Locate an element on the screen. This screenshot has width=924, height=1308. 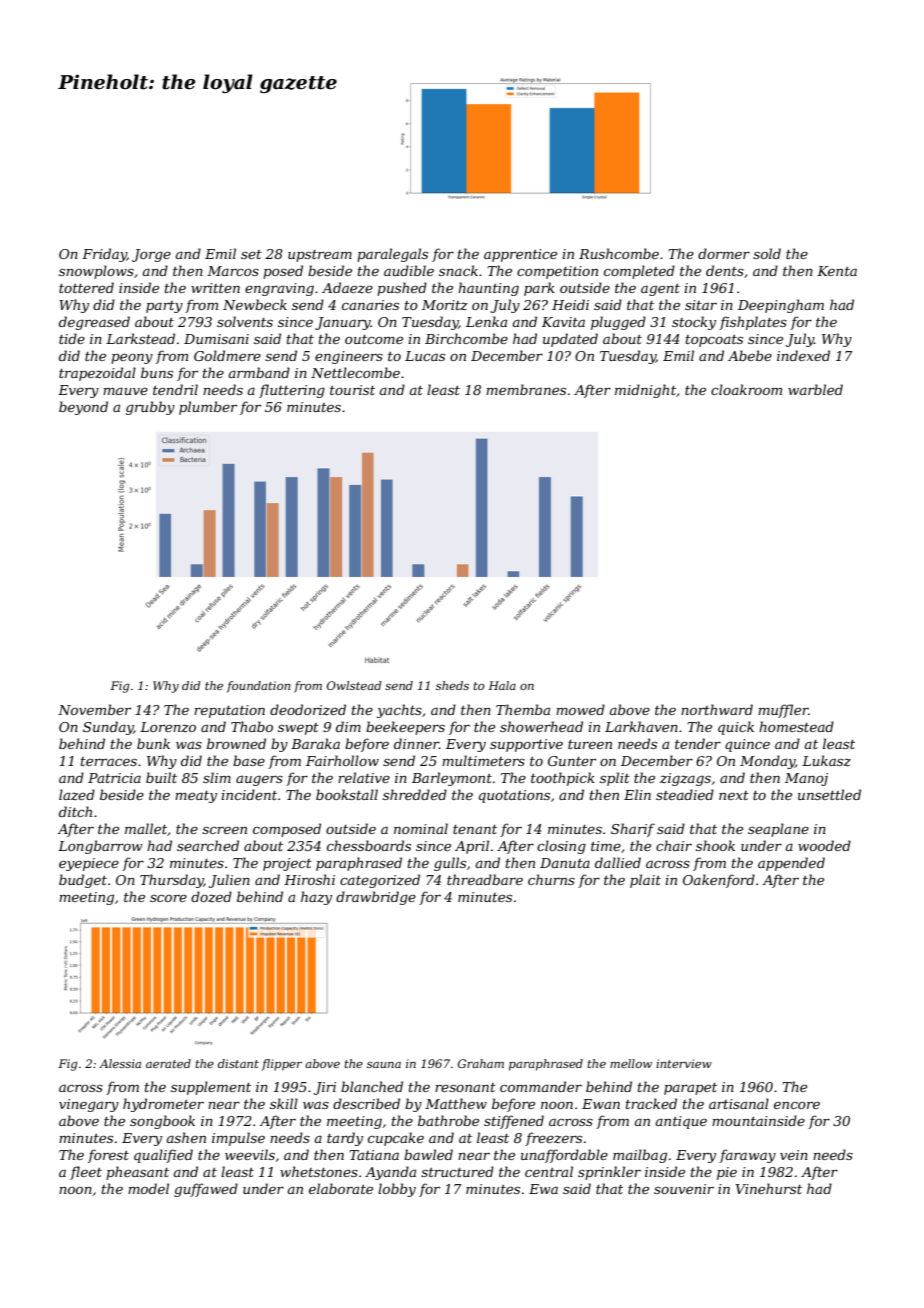
vinegary is located at coordinates (89, 1105).
